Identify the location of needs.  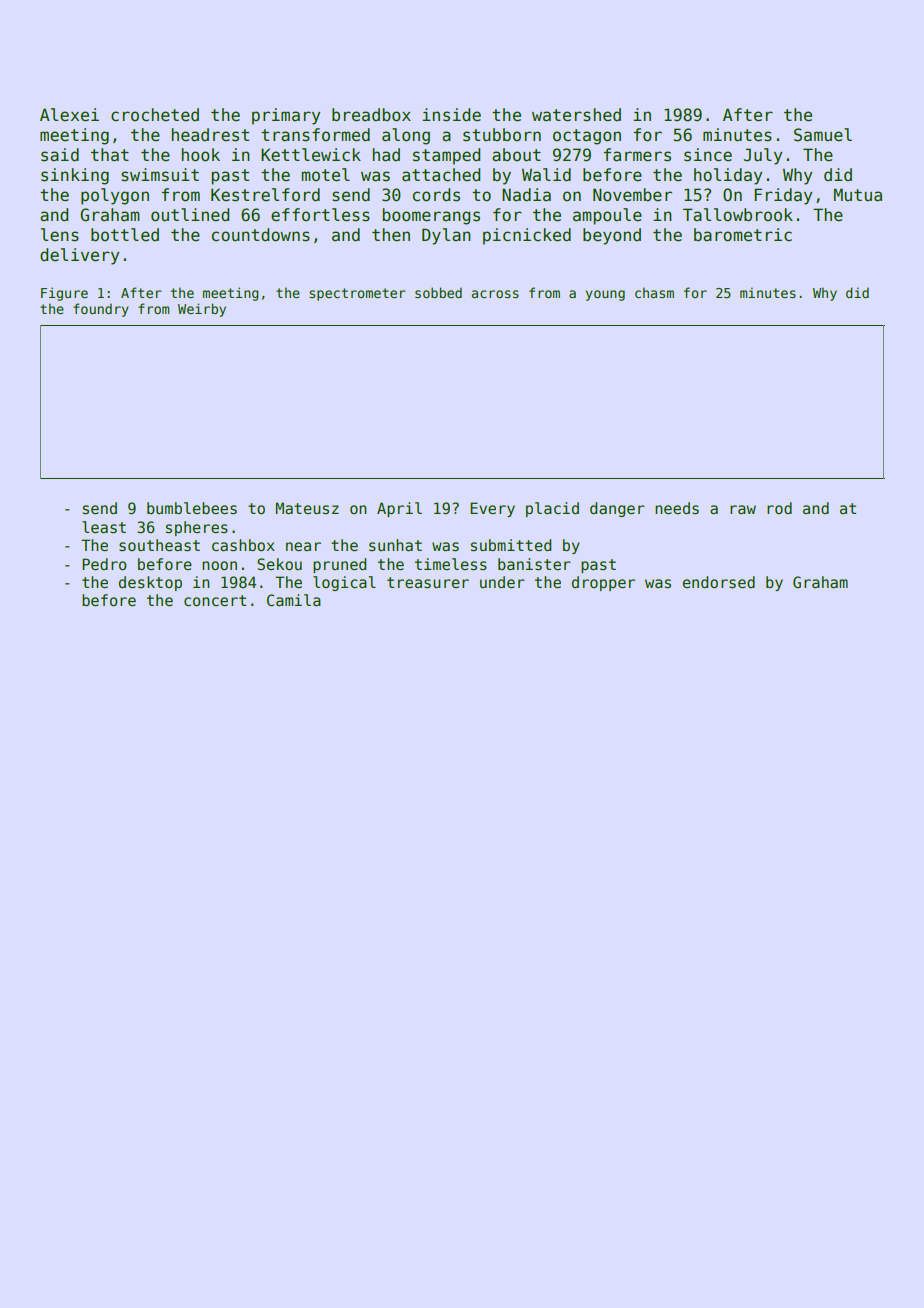
(677, 508).
